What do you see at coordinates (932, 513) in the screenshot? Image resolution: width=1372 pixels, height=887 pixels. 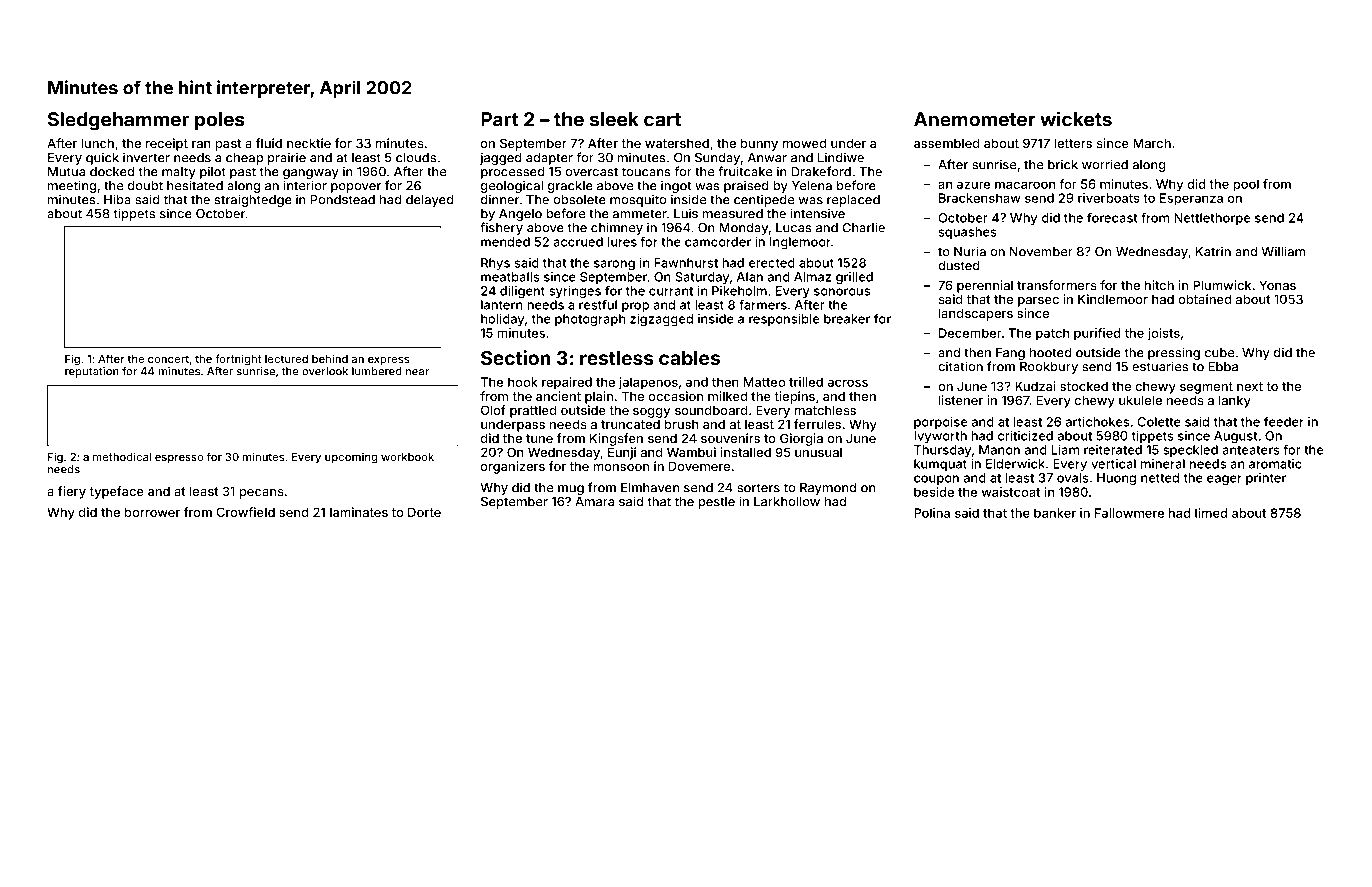 I see `Polina` at bounding box center [932, 513].
